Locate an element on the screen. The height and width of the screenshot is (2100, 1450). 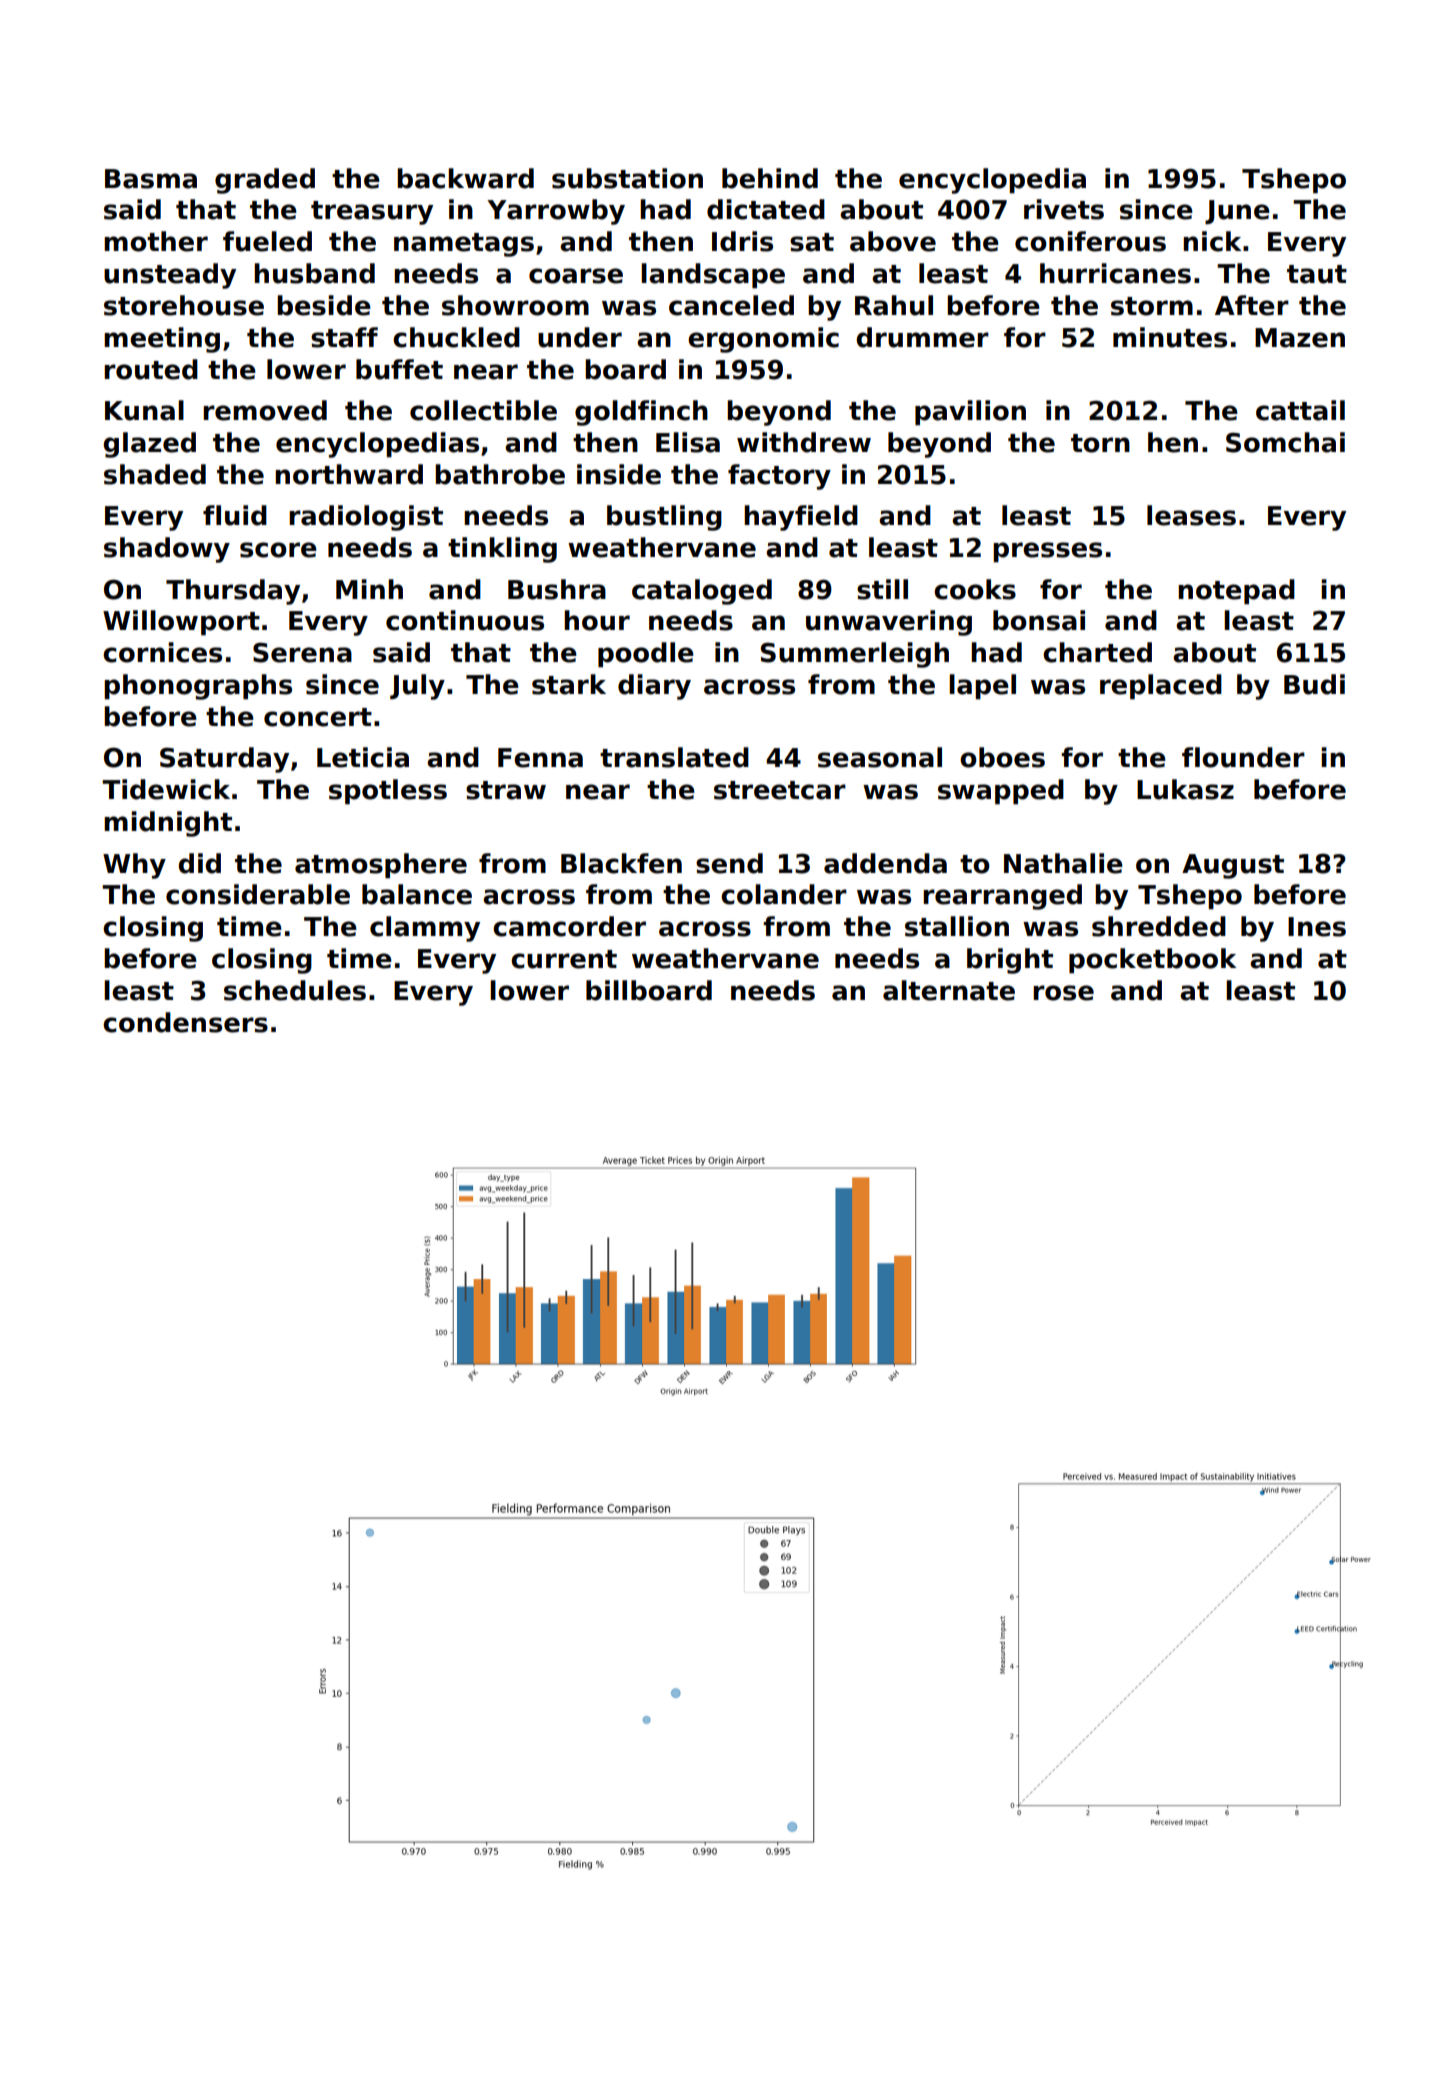
alternate is located at coordinates (949, 990).
